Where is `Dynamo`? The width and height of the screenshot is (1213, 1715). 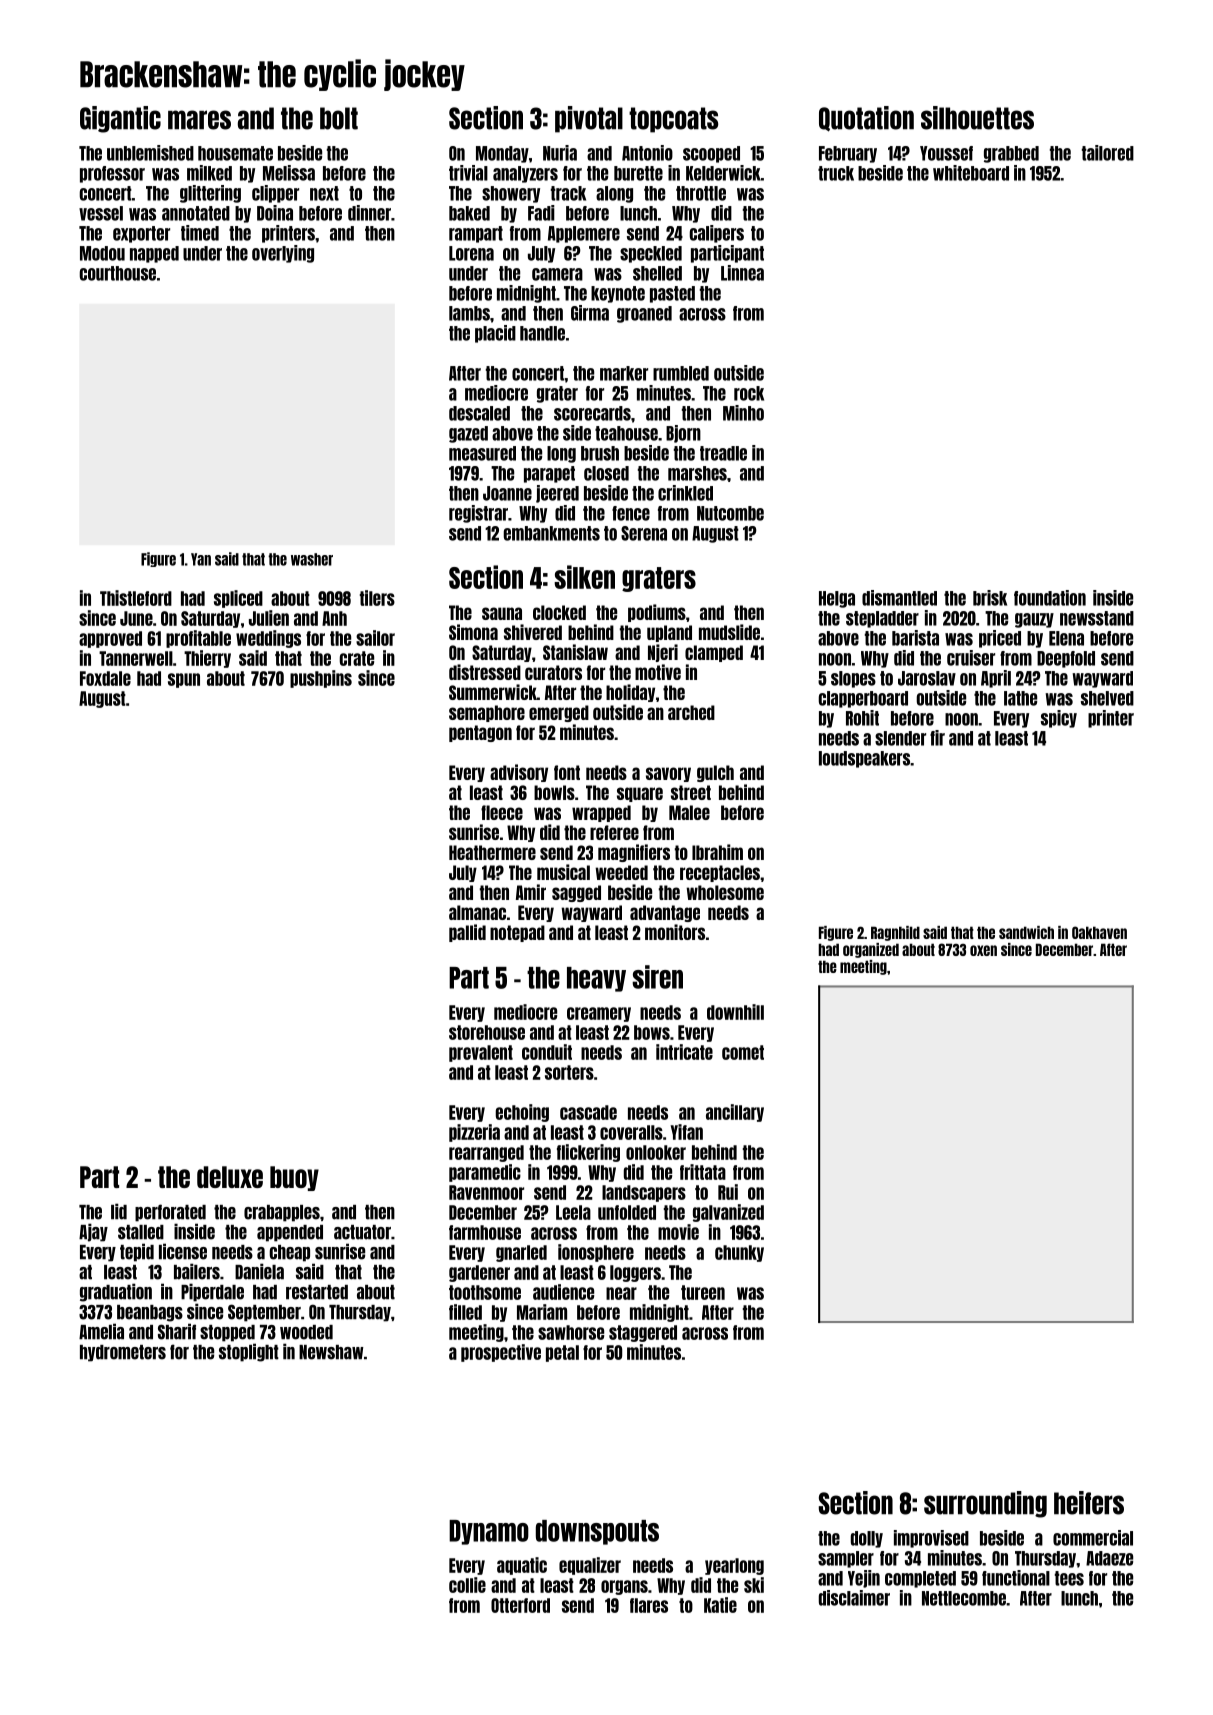 Dynamo is located at coordinates (489, 1532).
